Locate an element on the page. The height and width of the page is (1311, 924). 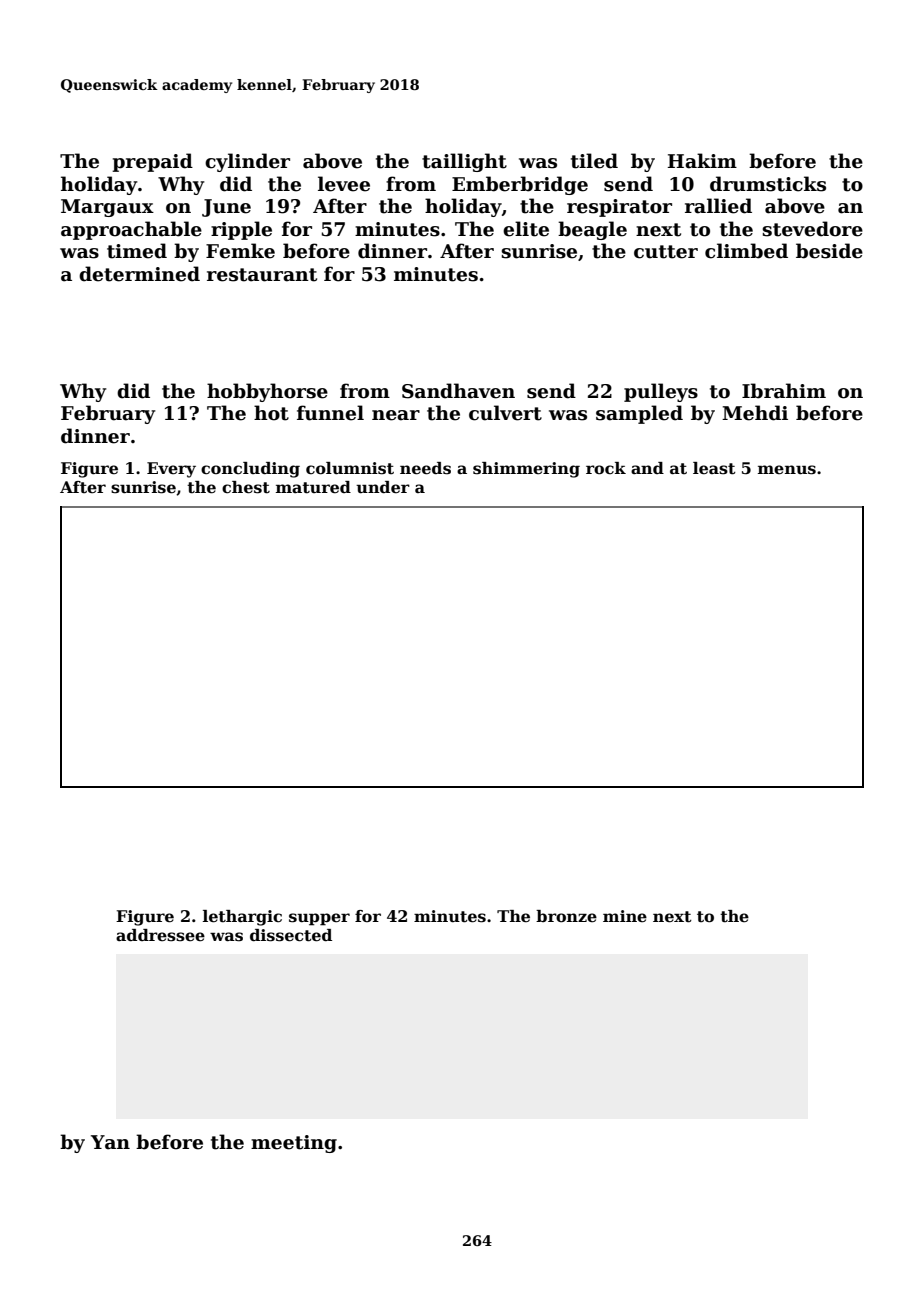
bronze is located at coordinates (566, 916).
